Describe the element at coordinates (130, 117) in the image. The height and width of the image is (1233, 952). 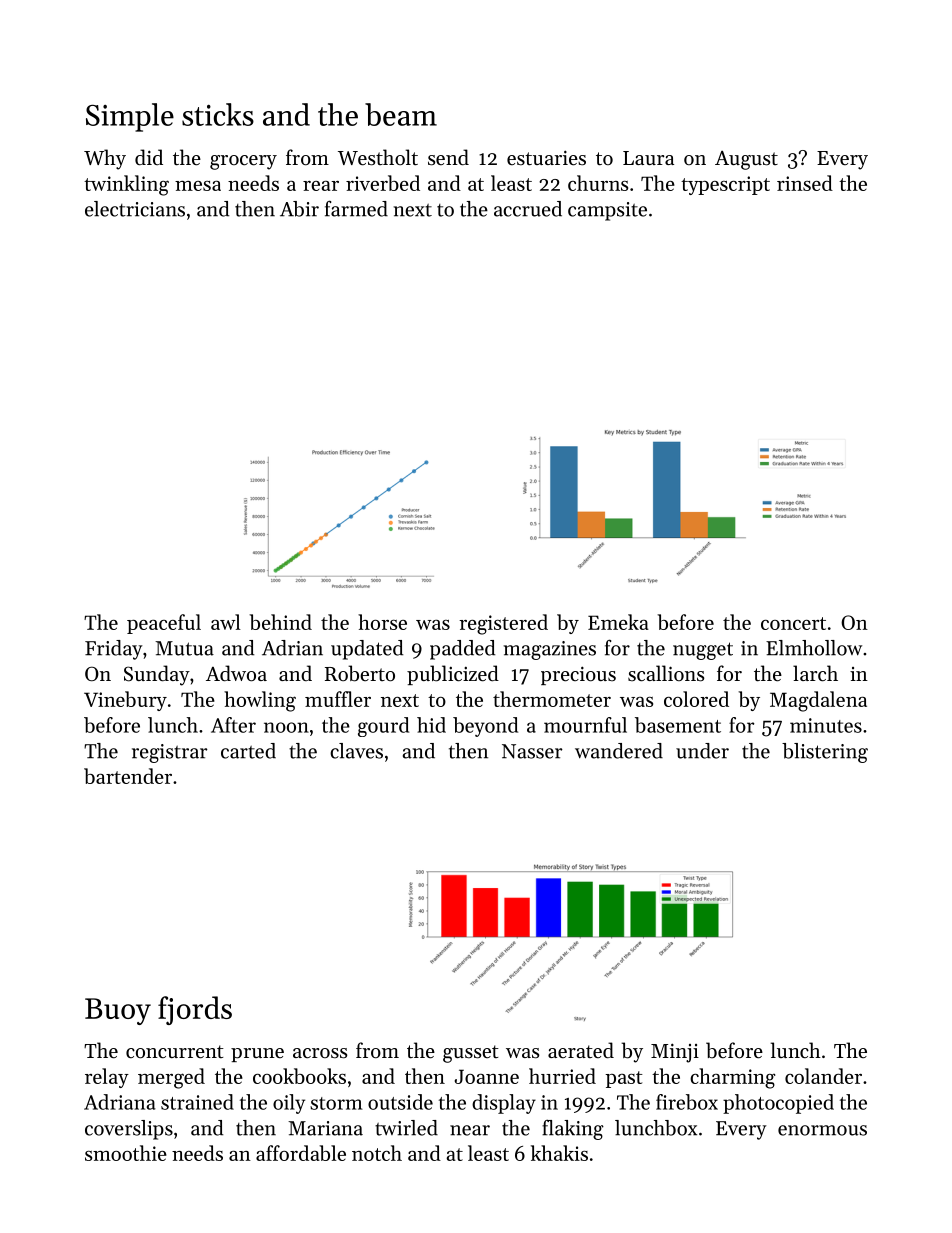
I see `Simple` at that location.
